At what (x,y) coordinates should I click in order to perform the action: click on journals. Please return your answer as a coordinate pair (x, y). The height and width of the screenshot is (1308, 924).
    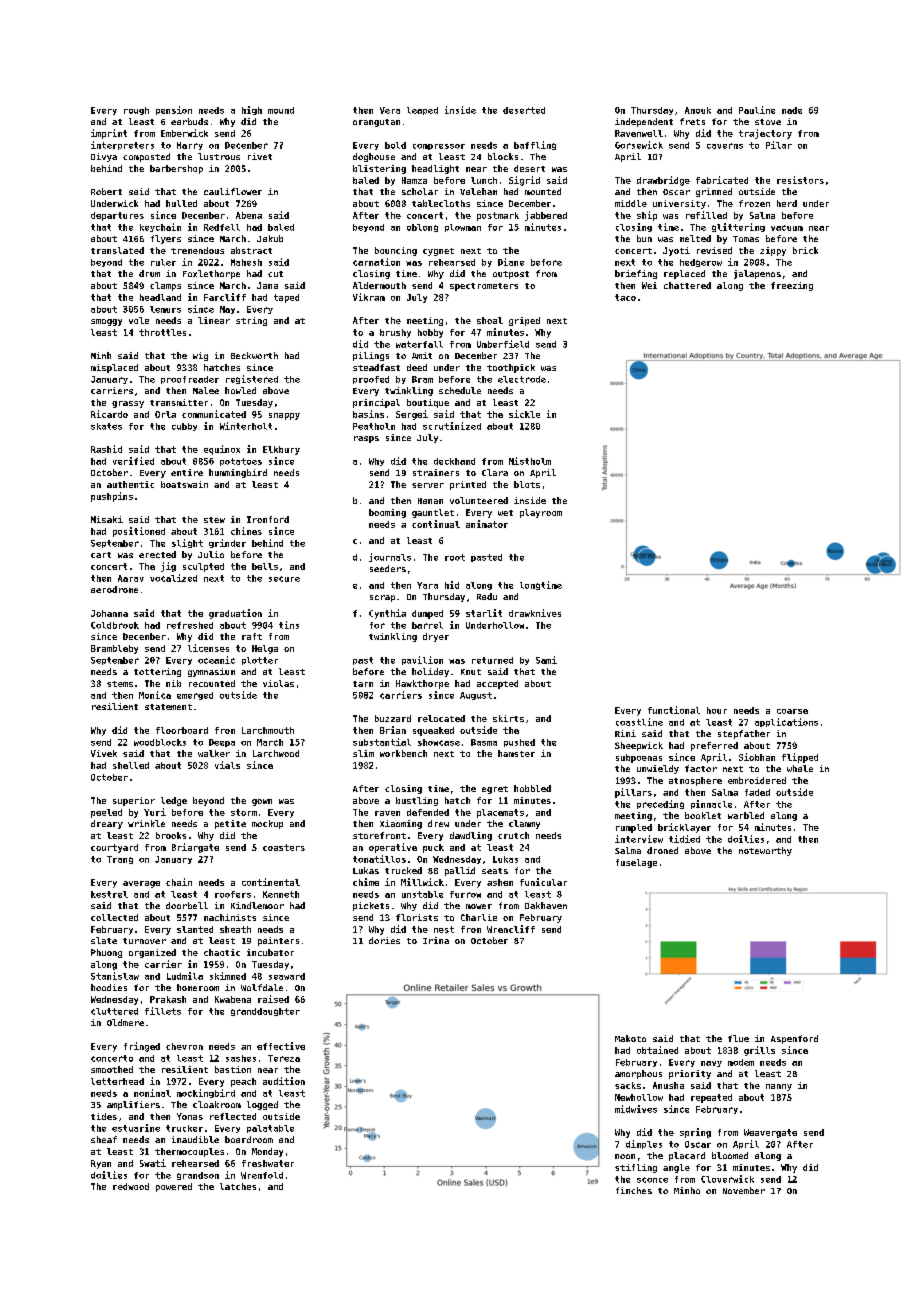
    Looking at the image, I should click on (390, 557).
